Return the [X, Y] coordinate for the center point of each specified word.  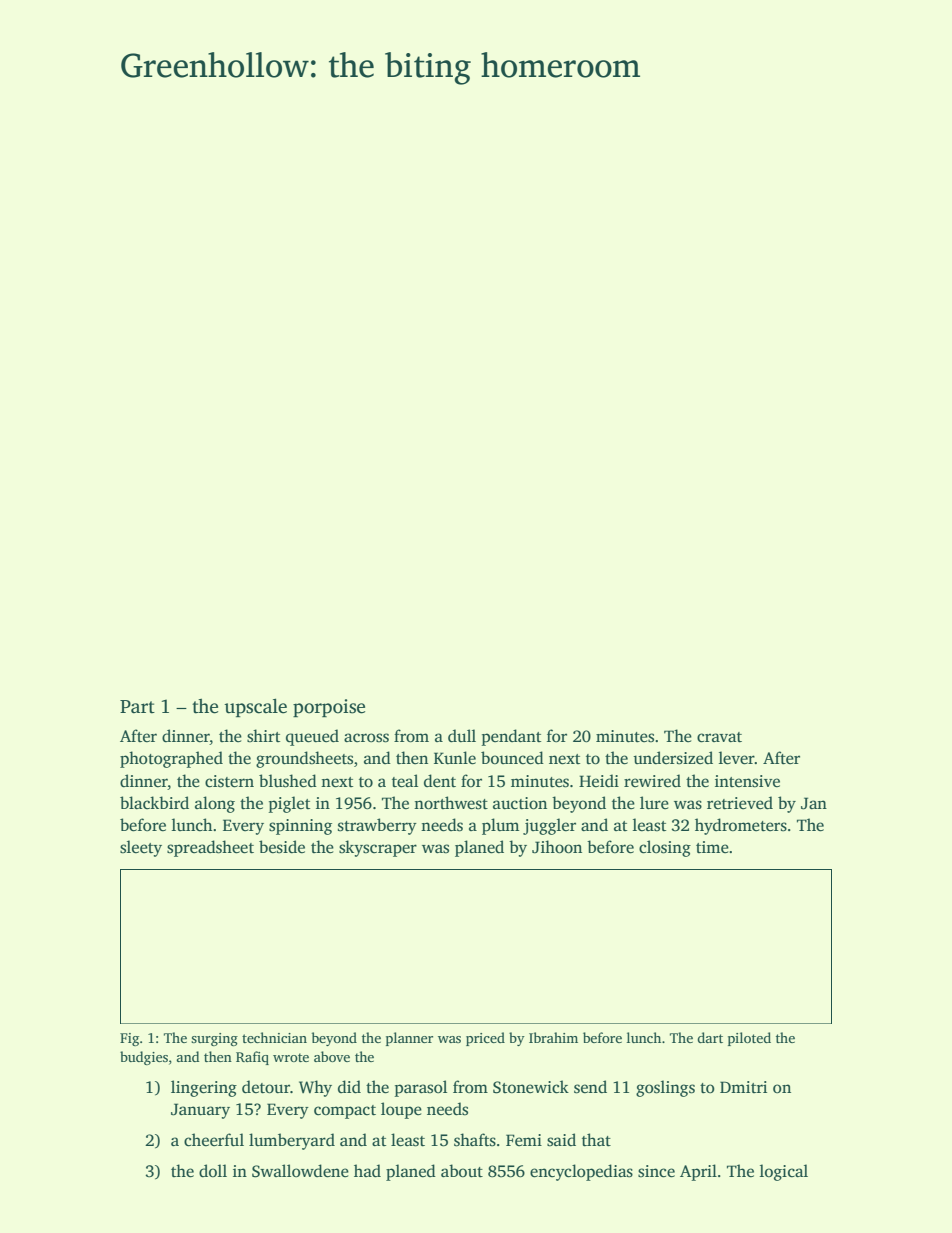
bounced [512, 758]
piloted [749, 1039]
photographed [171, 759]
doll [213, 1170]
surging [214, 1039]
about [462, 1171]
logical [784, 1172]
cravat [719, 737]
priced [485, 1039]
